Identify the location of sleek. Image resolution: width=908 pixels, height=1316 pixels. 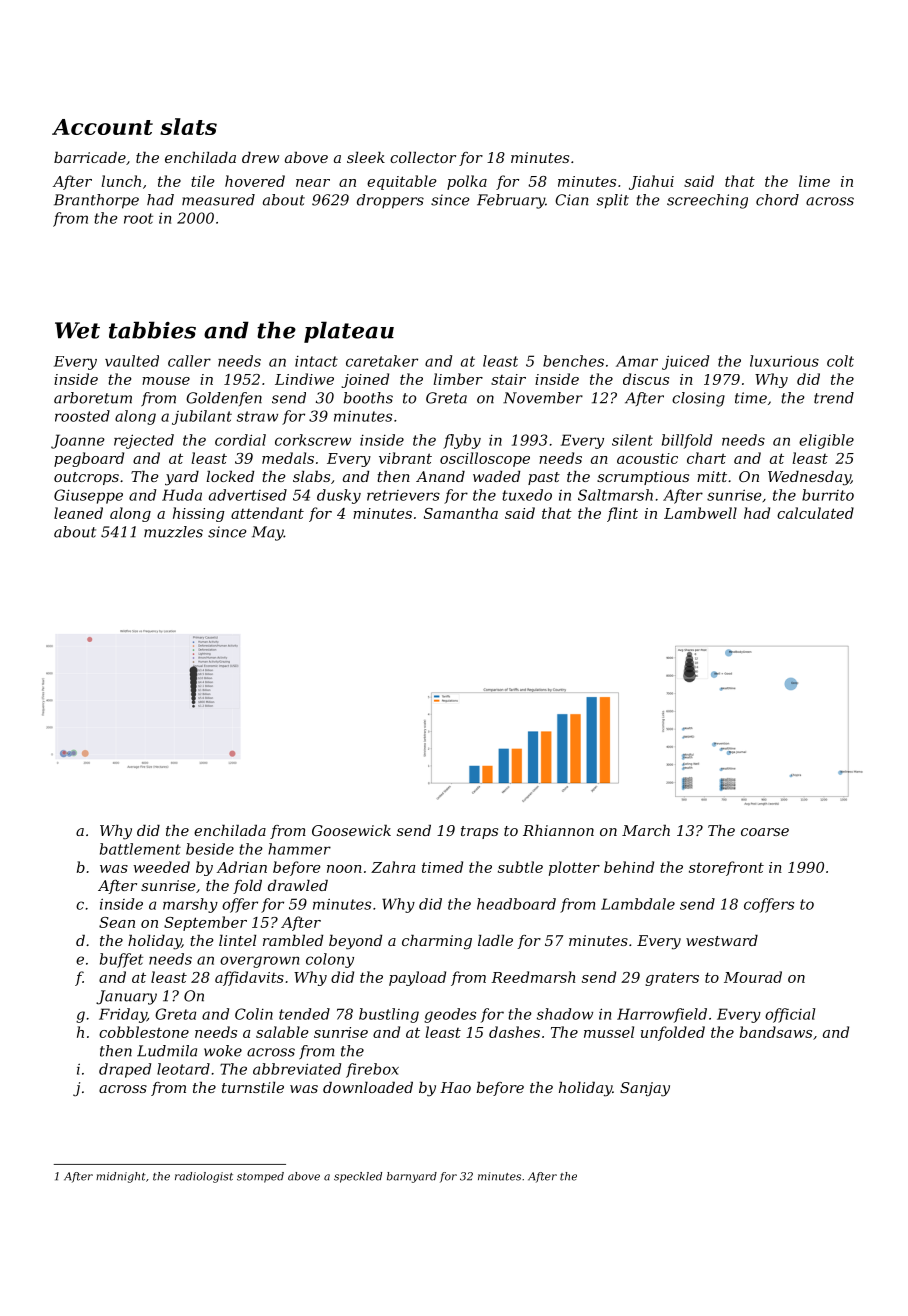
(366, 157).
